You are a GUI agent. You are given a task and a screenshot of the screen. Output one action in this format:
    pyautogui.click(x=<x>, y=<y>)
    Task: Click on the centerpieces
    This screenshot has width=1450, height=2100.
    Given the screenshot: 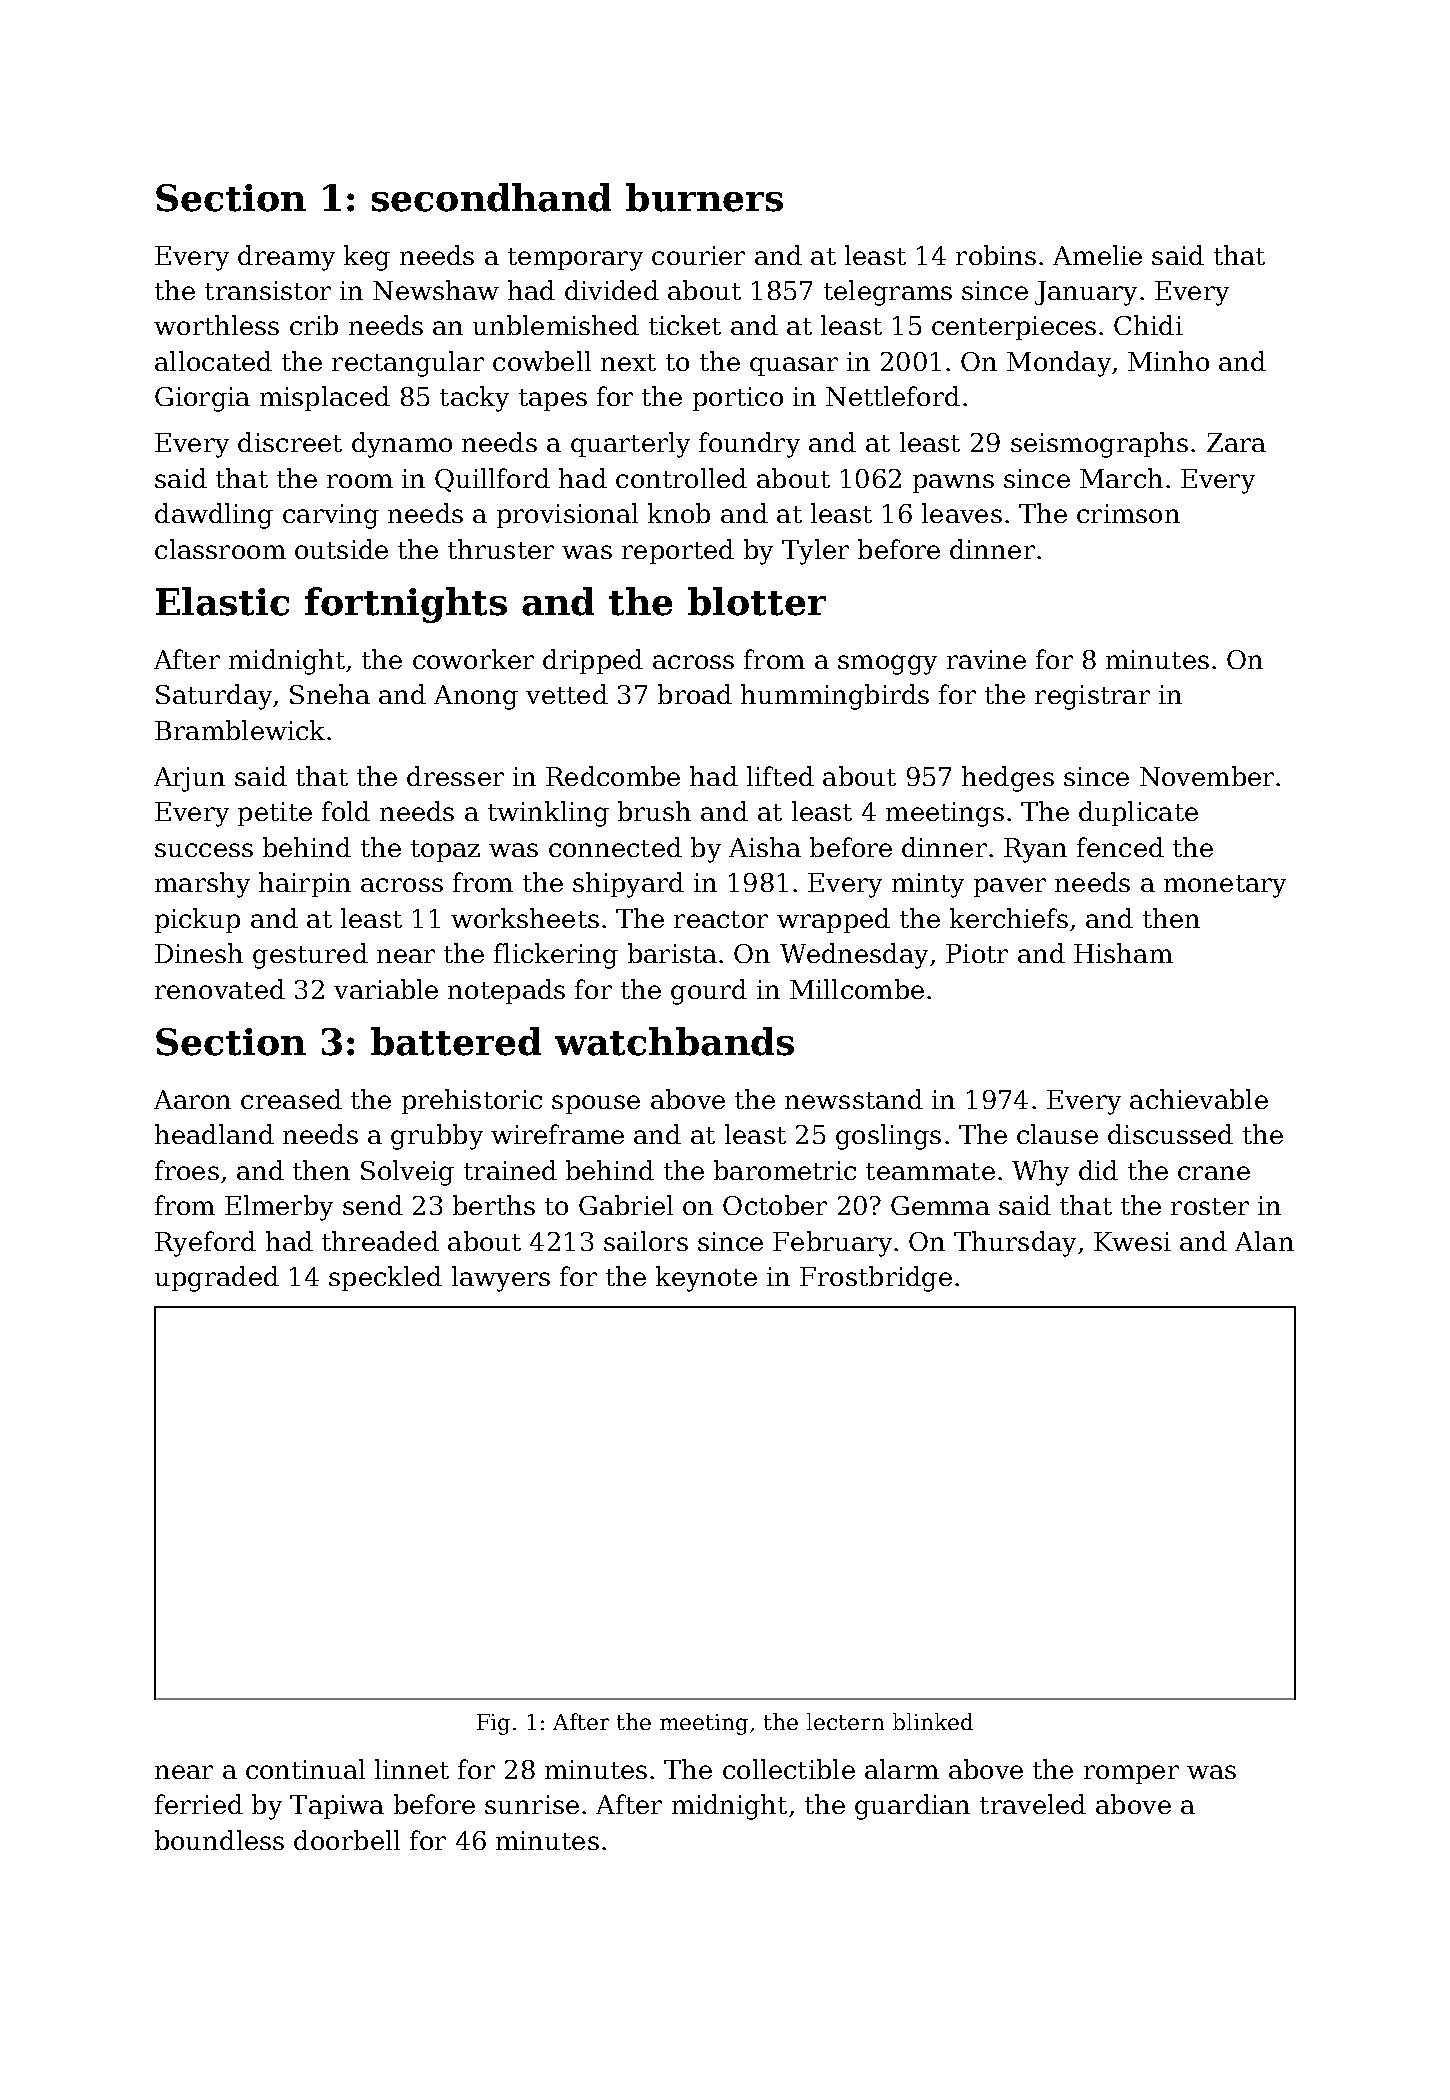 What is the action you would take?
    pyautogui.click(x=1014, y=328)
